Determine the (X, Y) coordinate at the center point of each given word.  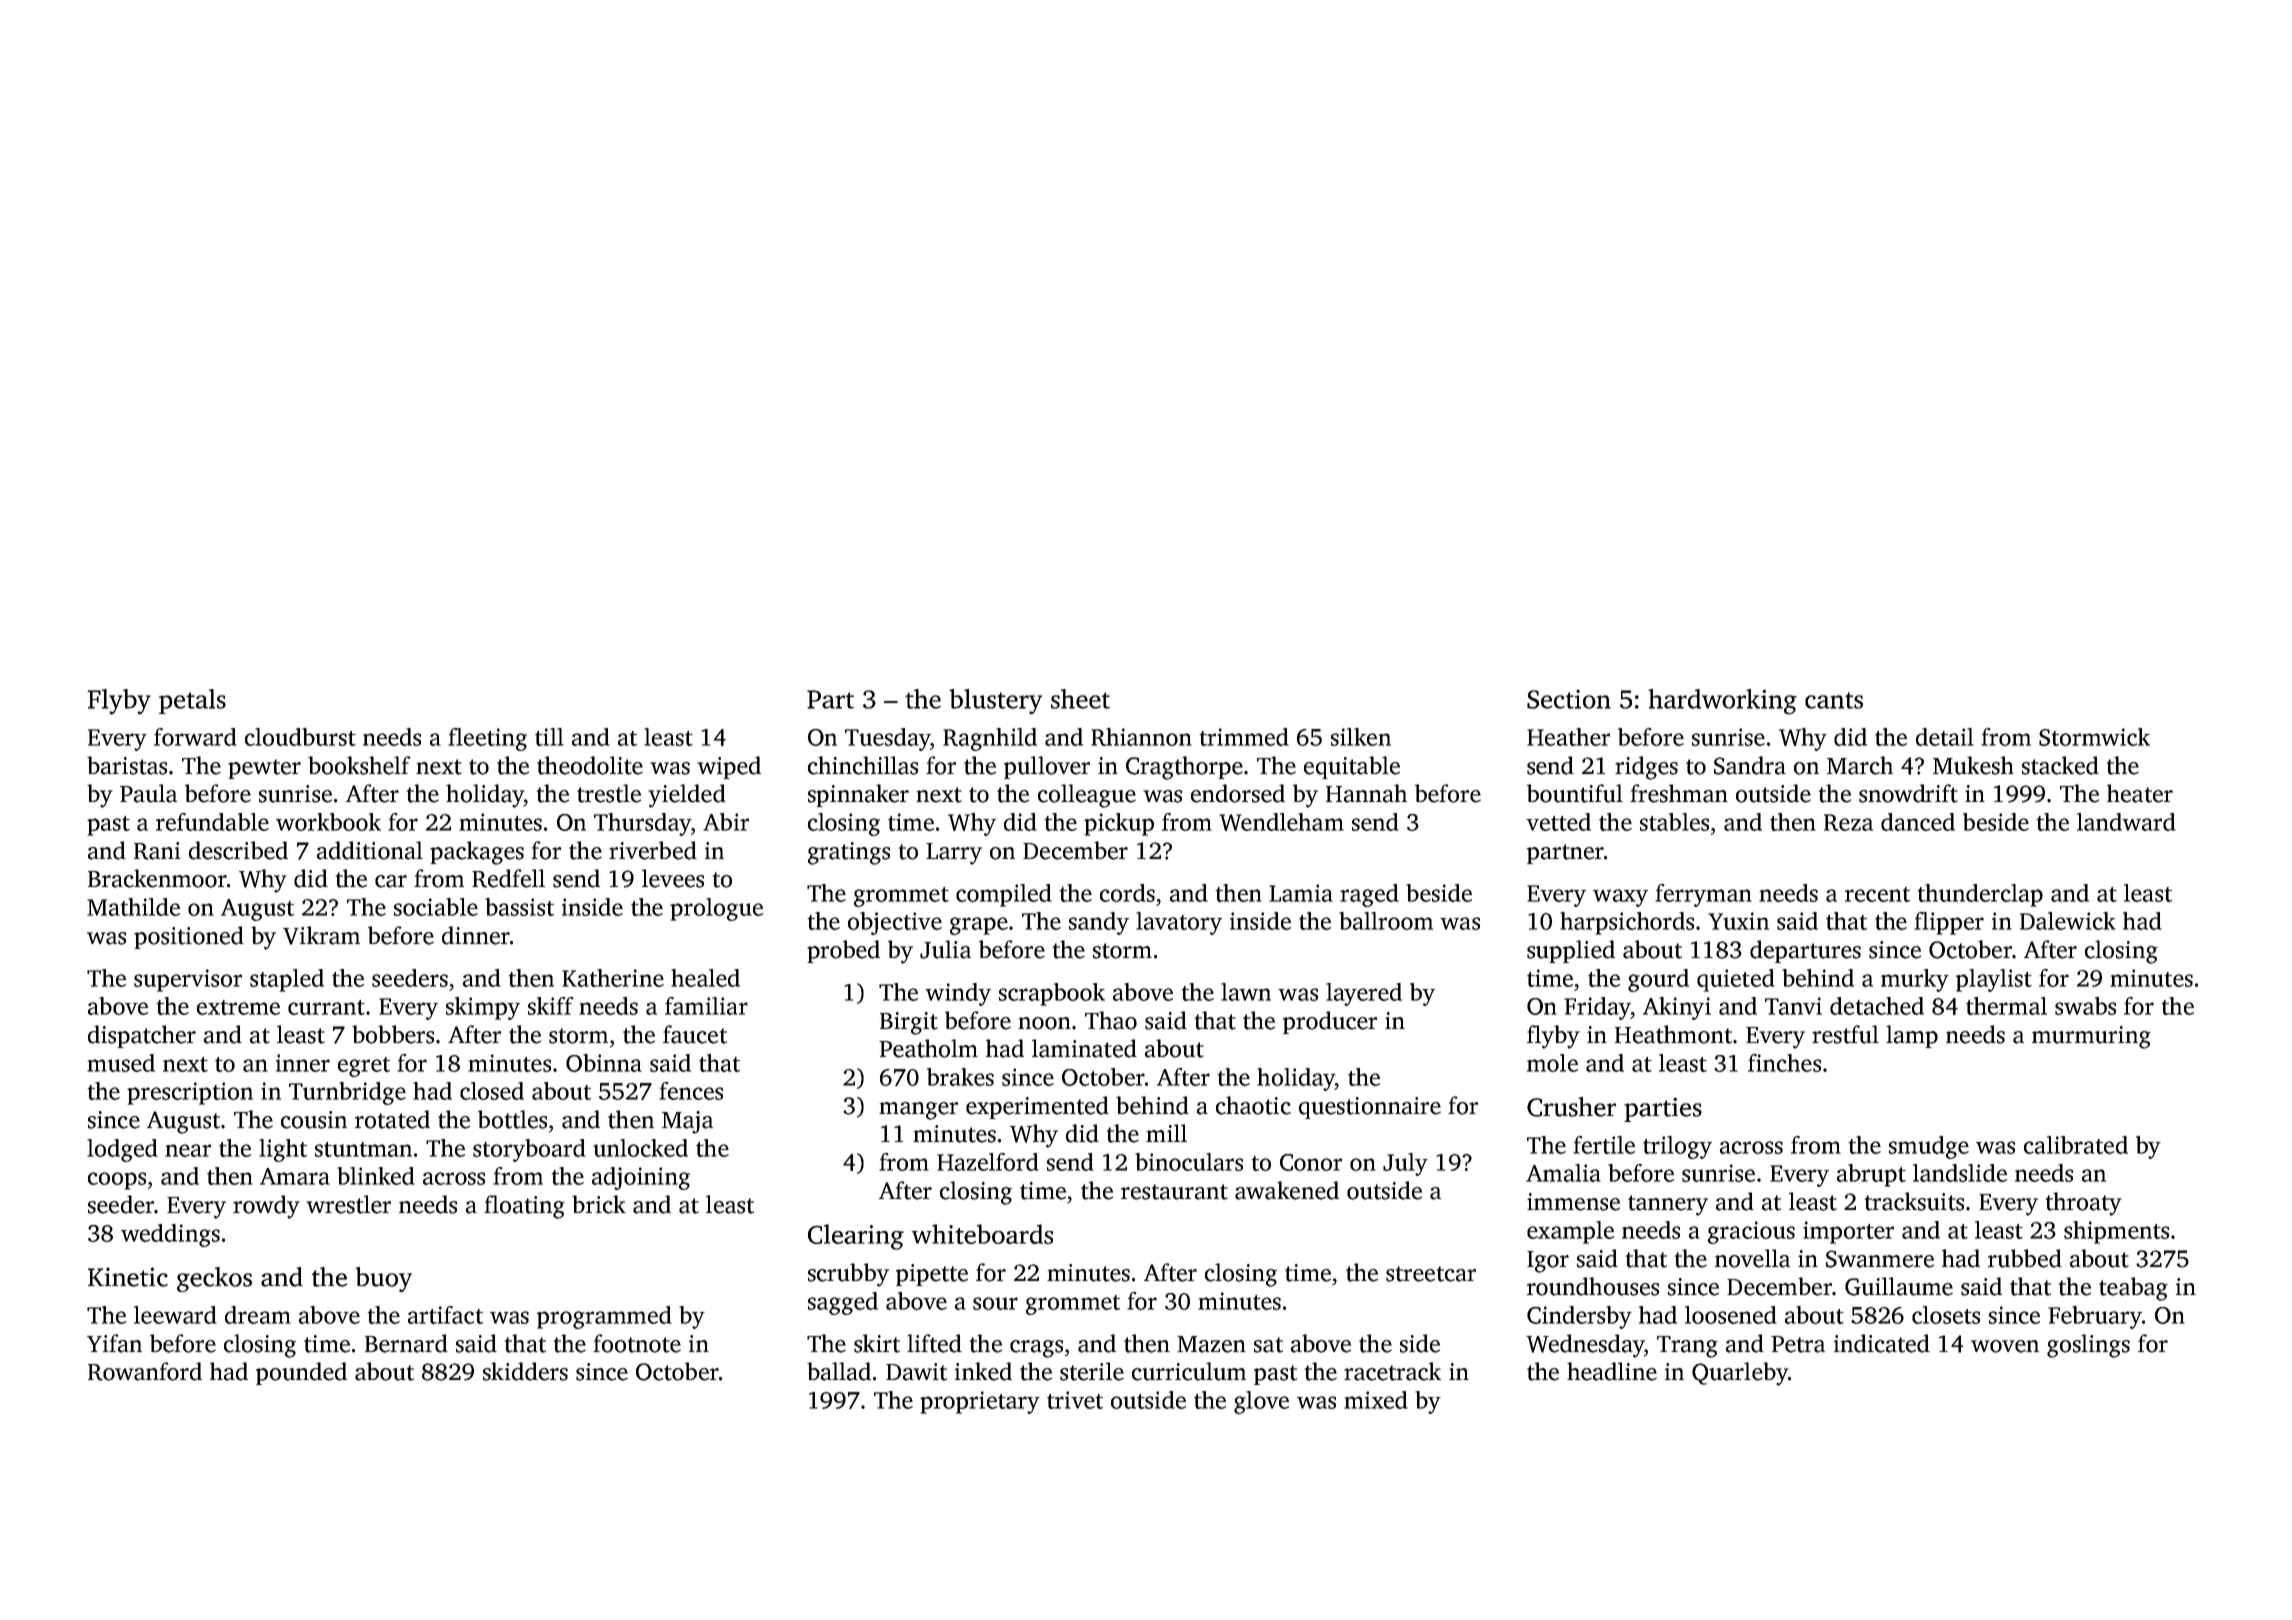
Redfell (508, 878)
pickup (1119, 824)
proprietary (980, 1402)
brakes (960, 1077)
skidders (525, 1371)
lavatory (1179, 923)
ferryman (1703, 895)
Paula (148, 793)
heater (2140, 793)
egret (364, 1067)
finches (1784, 1063)
